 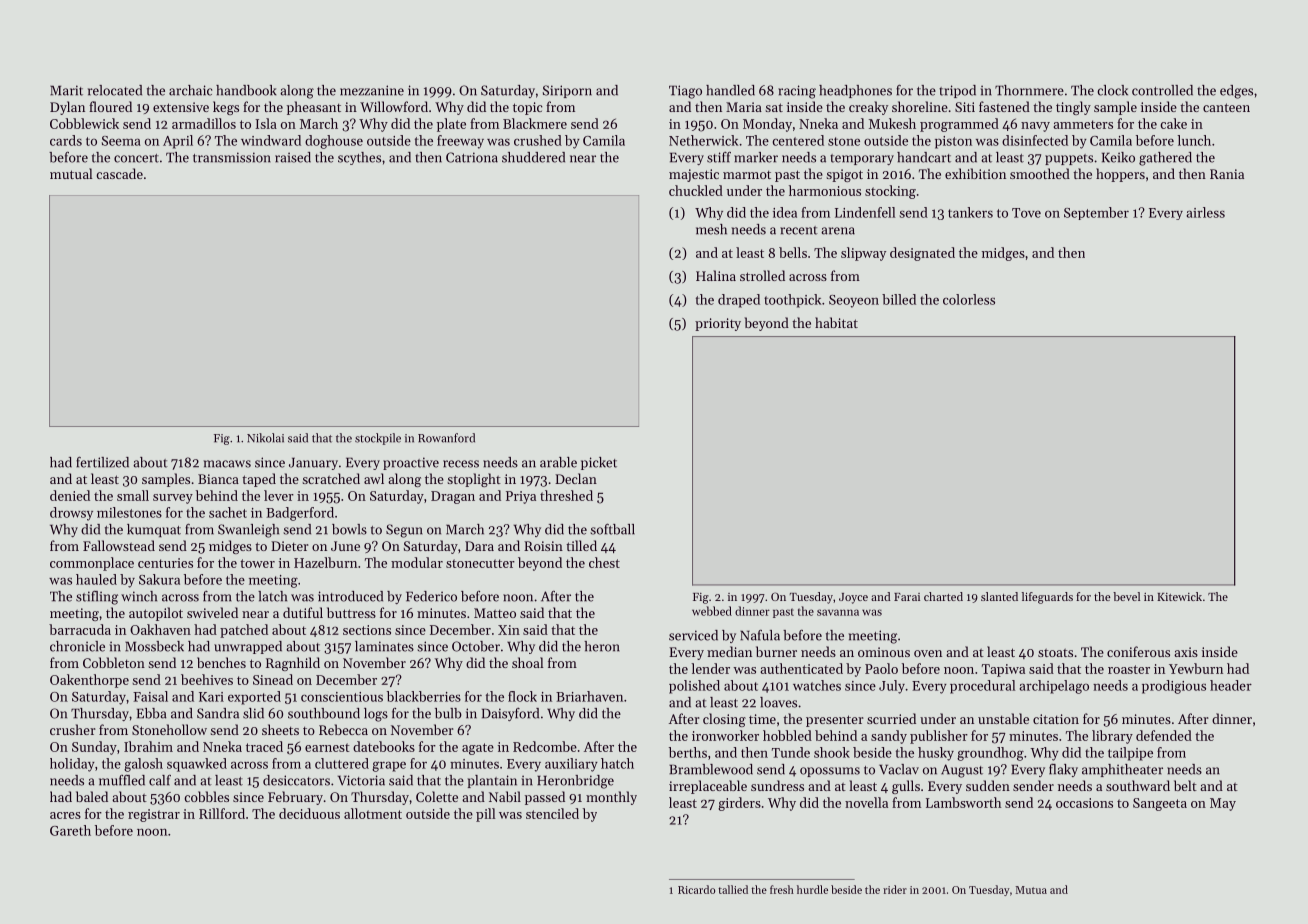 I want to click on Rowanford, so click(x=446, y=438).
